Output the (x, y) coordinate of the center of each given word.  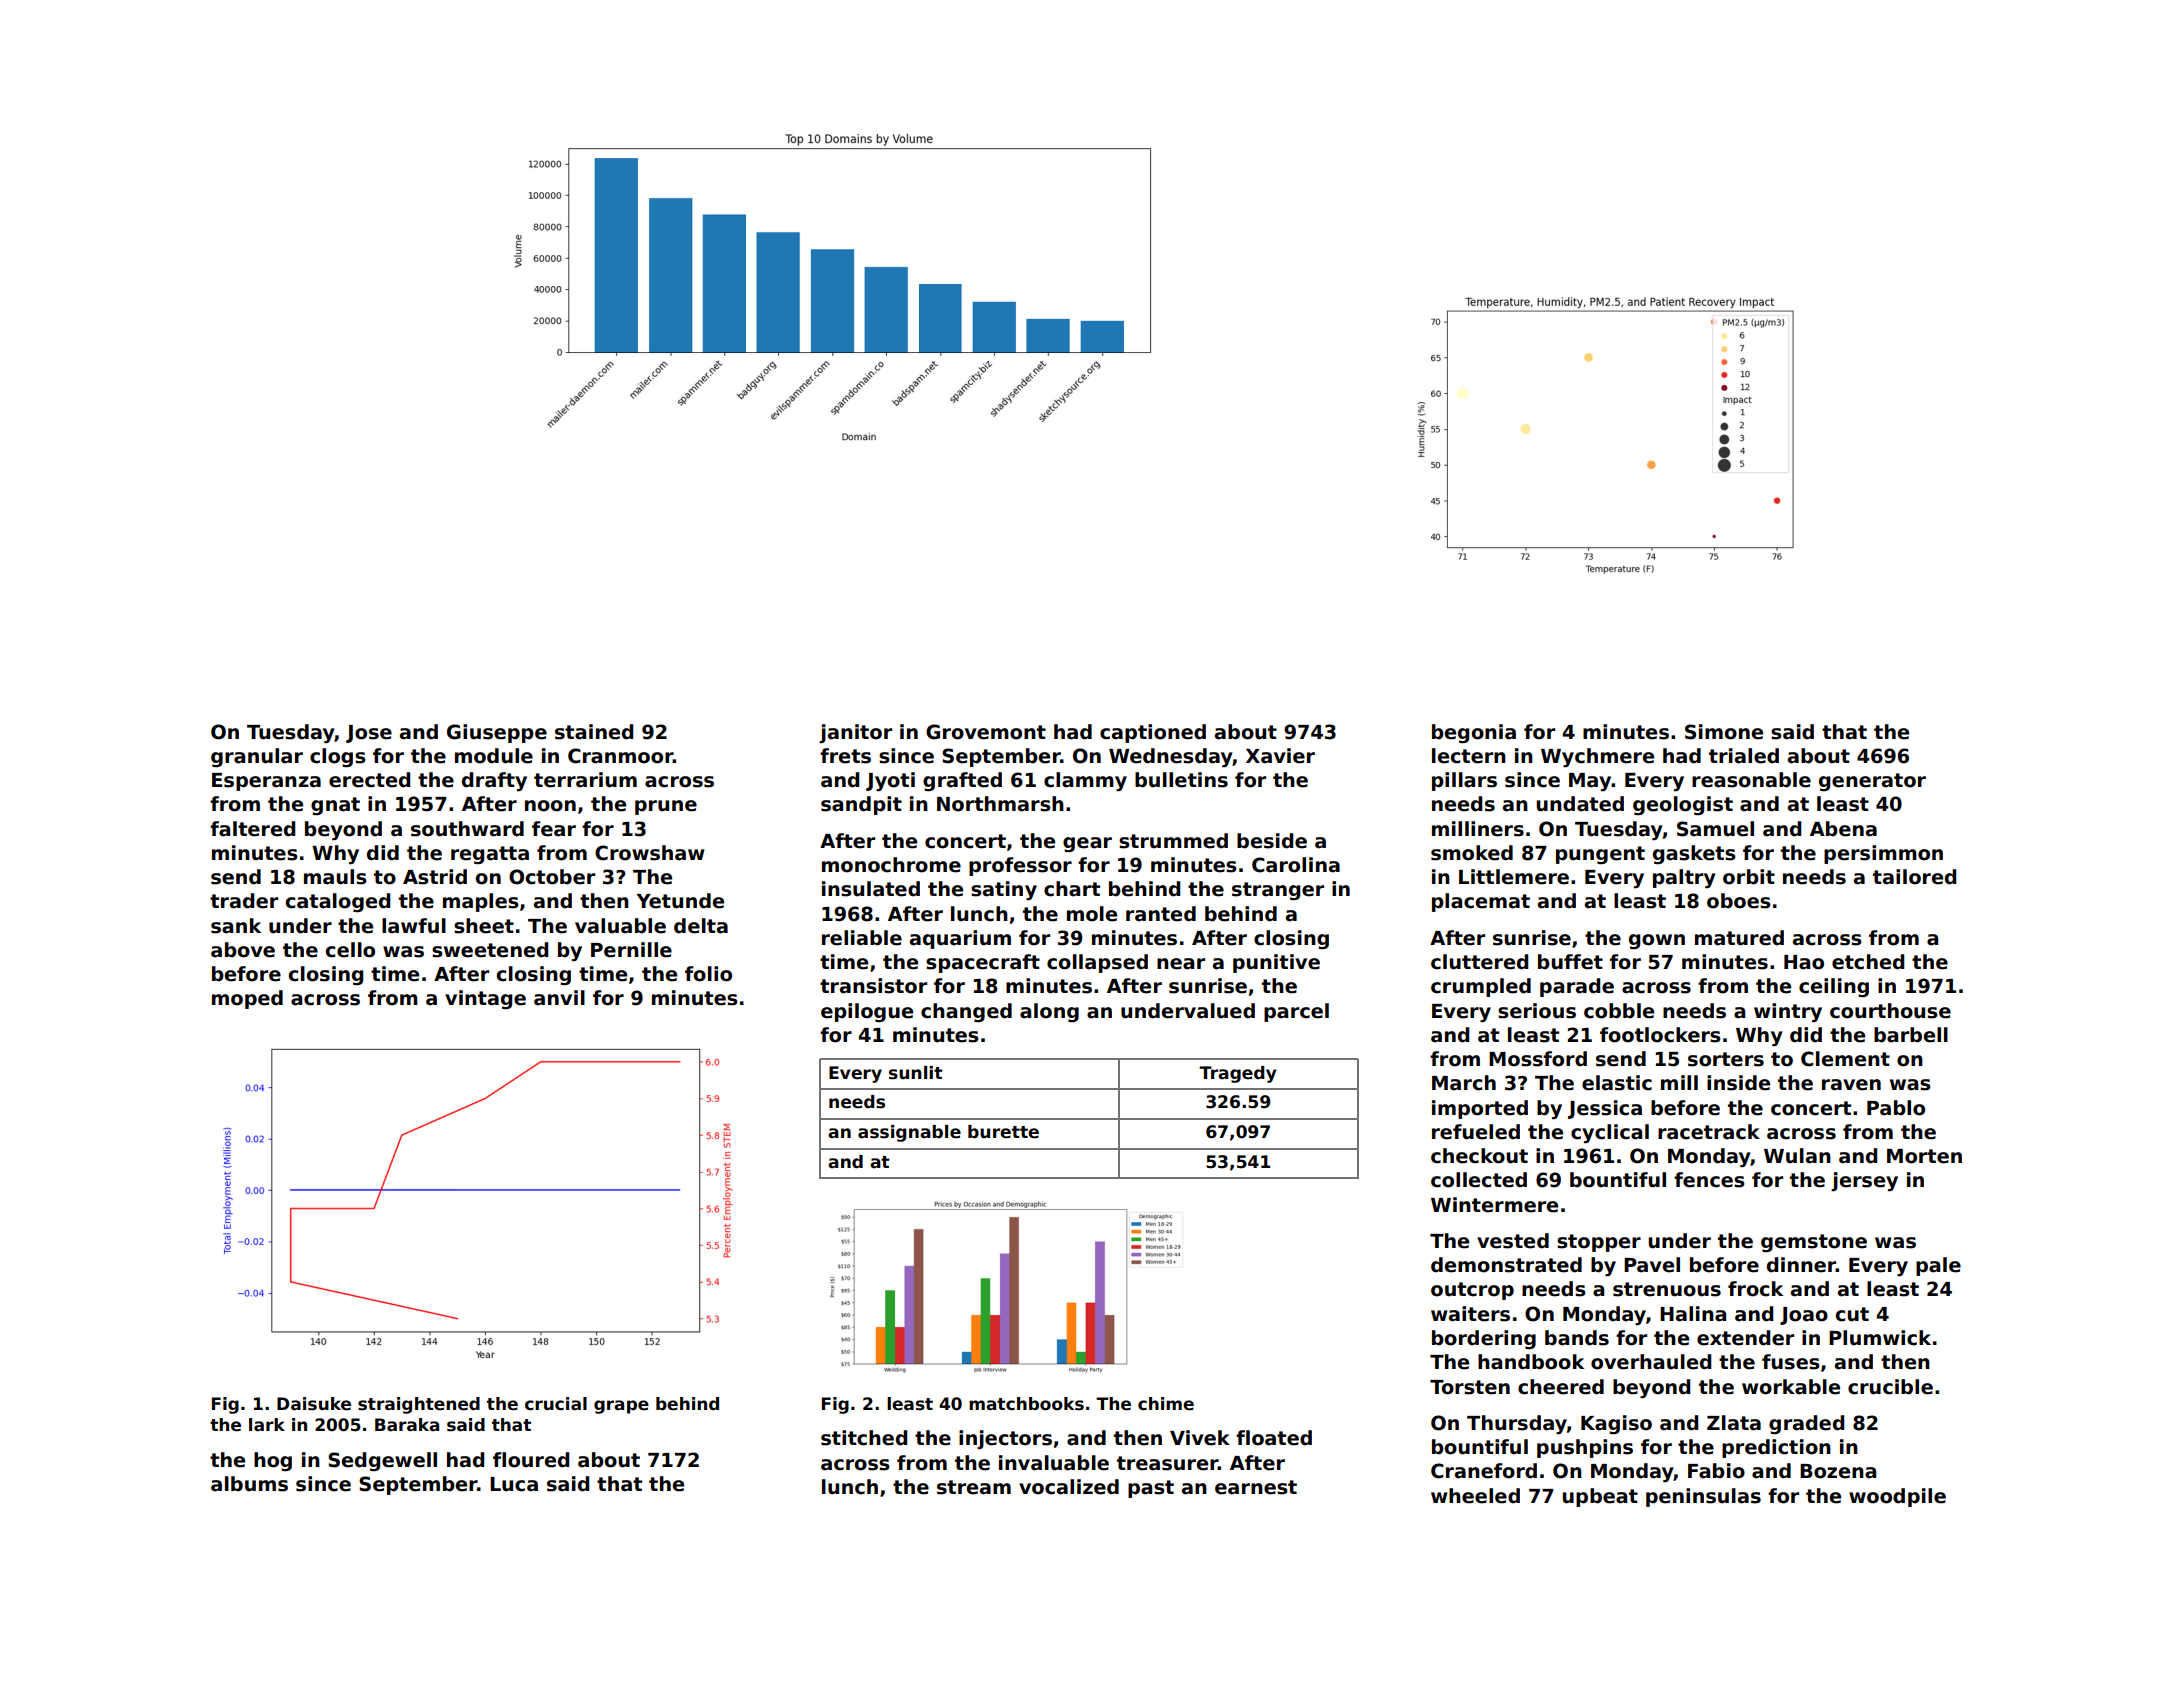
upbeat (1600, 1497)
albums (249, 1484)
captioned (1153, 733)
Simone (1724, 732)
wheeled (1475, 1496)
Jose (369, 734)
